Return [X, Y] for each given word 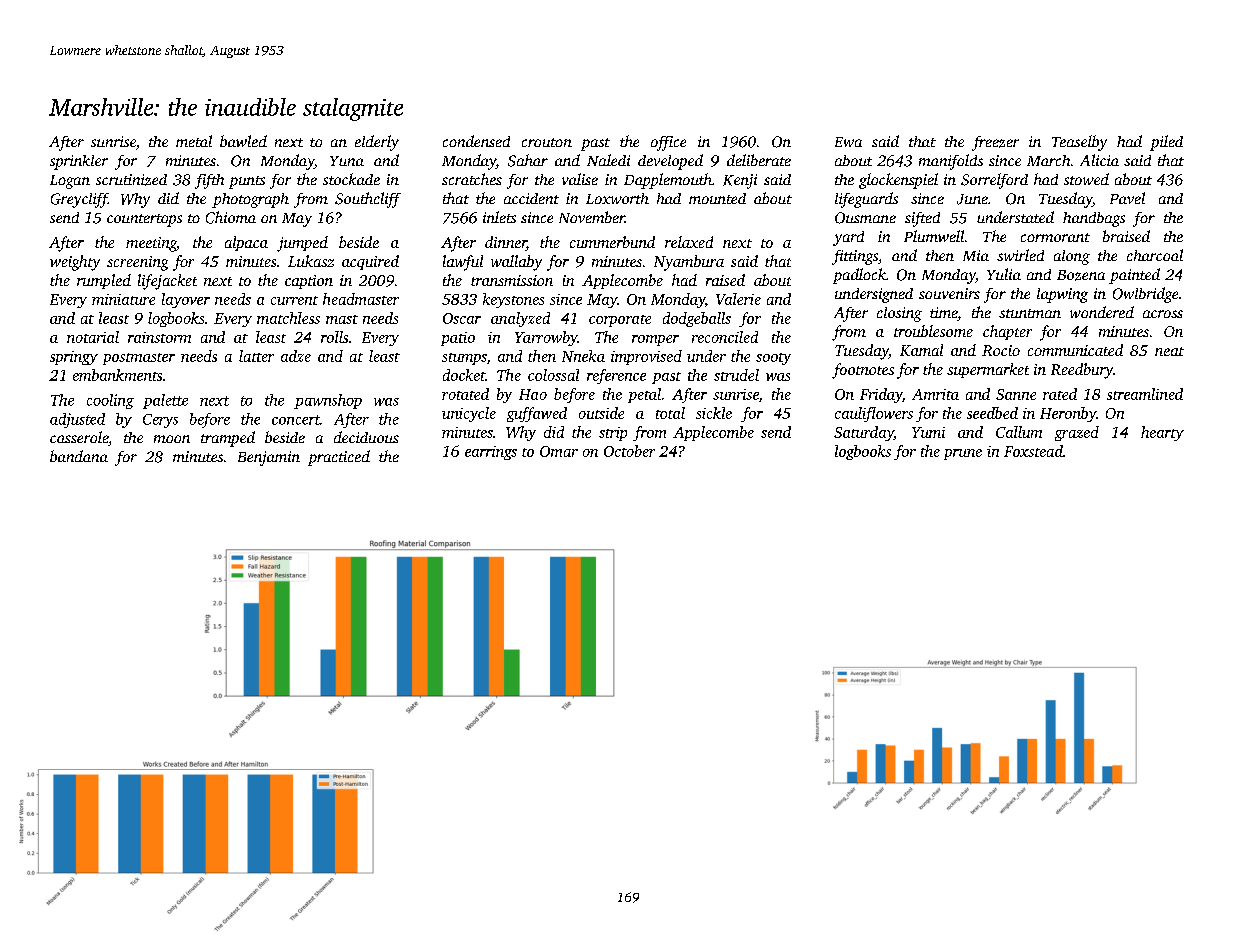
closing [899, 314]
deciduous [366, 437]
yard [848, 238]
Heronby [1068, 414]
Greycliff [79, 200]
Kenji [740, 181]
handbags [1094, 219]
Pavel [1127, 198]
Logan [70, 182]
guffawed [537, 414]
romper [655, 340]
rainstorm [159, 337]
